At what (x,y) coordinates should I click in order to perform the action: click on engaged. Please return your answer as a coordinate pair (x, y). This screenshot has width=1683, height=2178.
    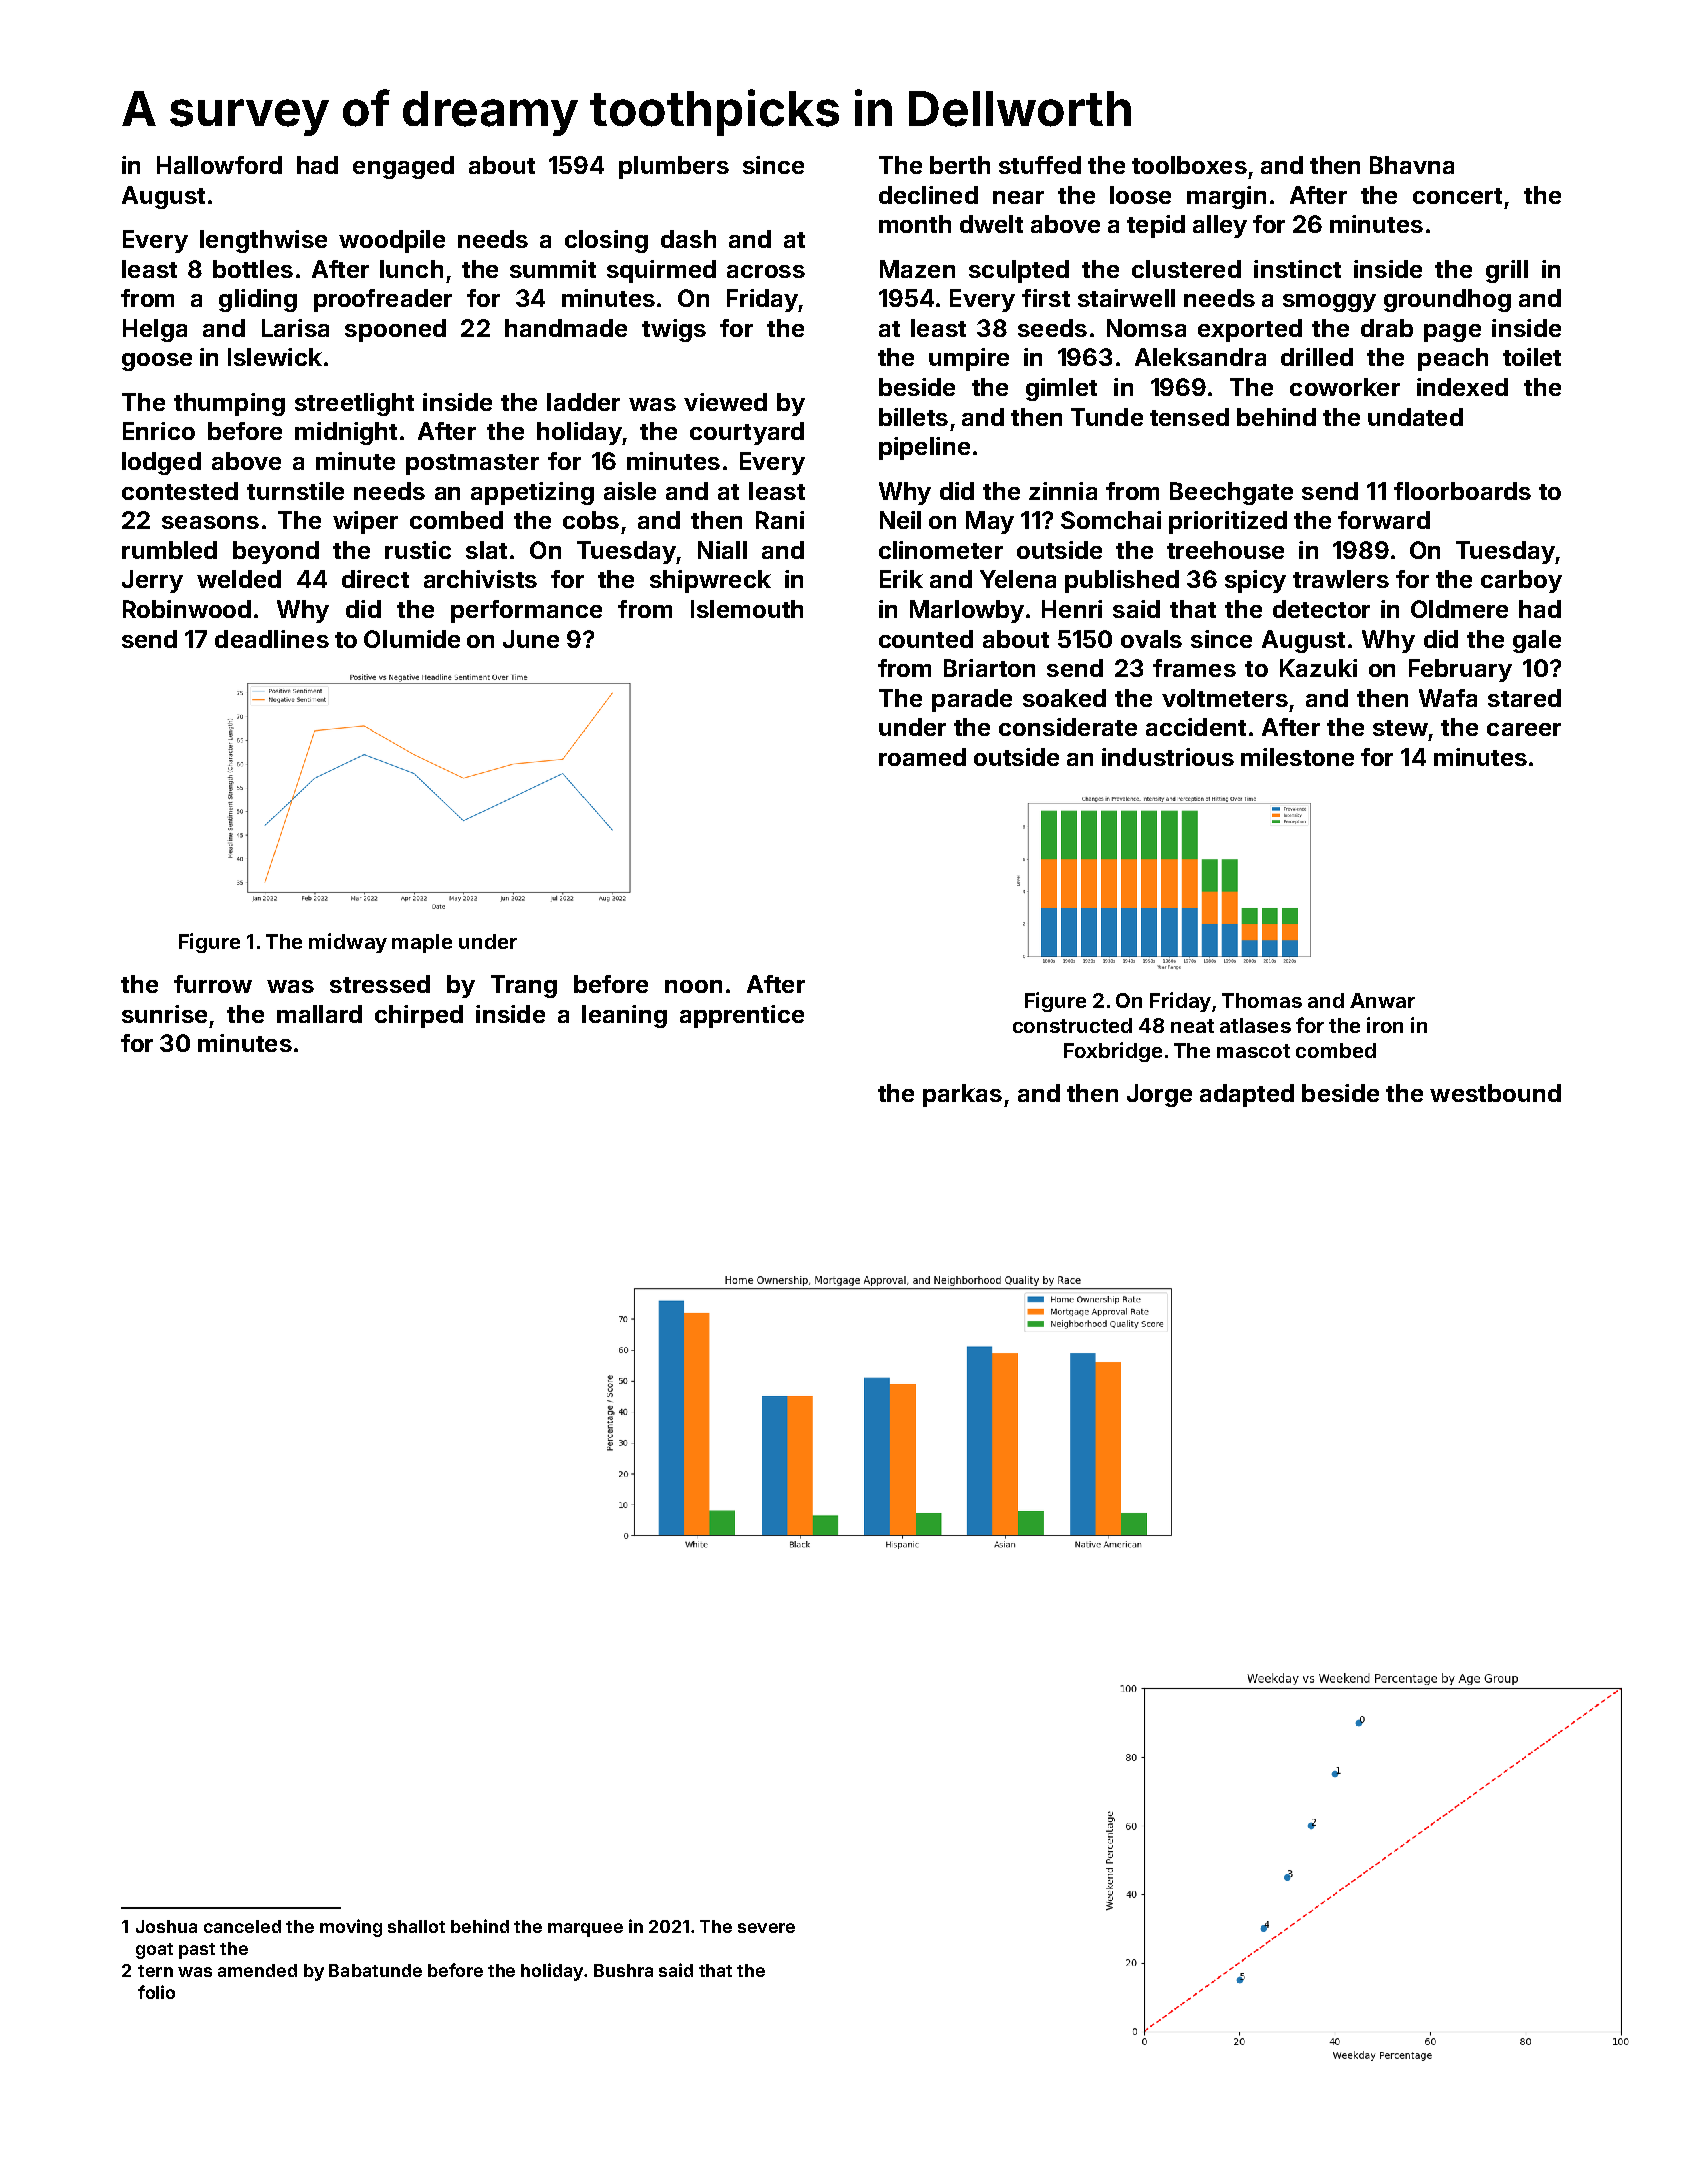
    Looking at the image, I should click on (403, 167).
